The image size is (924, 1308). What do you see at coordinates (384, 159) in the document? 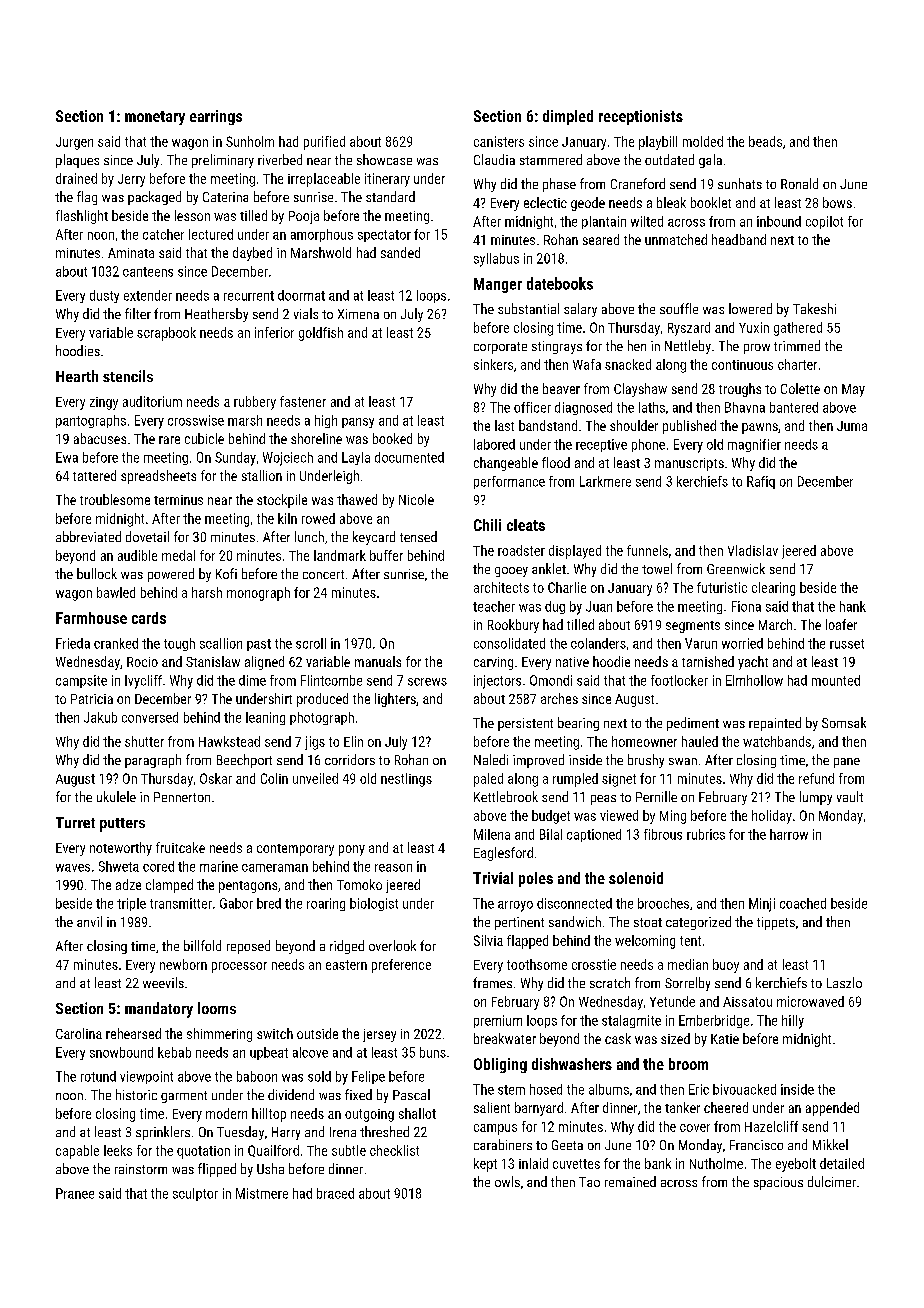
I see `showcase` at bounding box center [384, 159].
